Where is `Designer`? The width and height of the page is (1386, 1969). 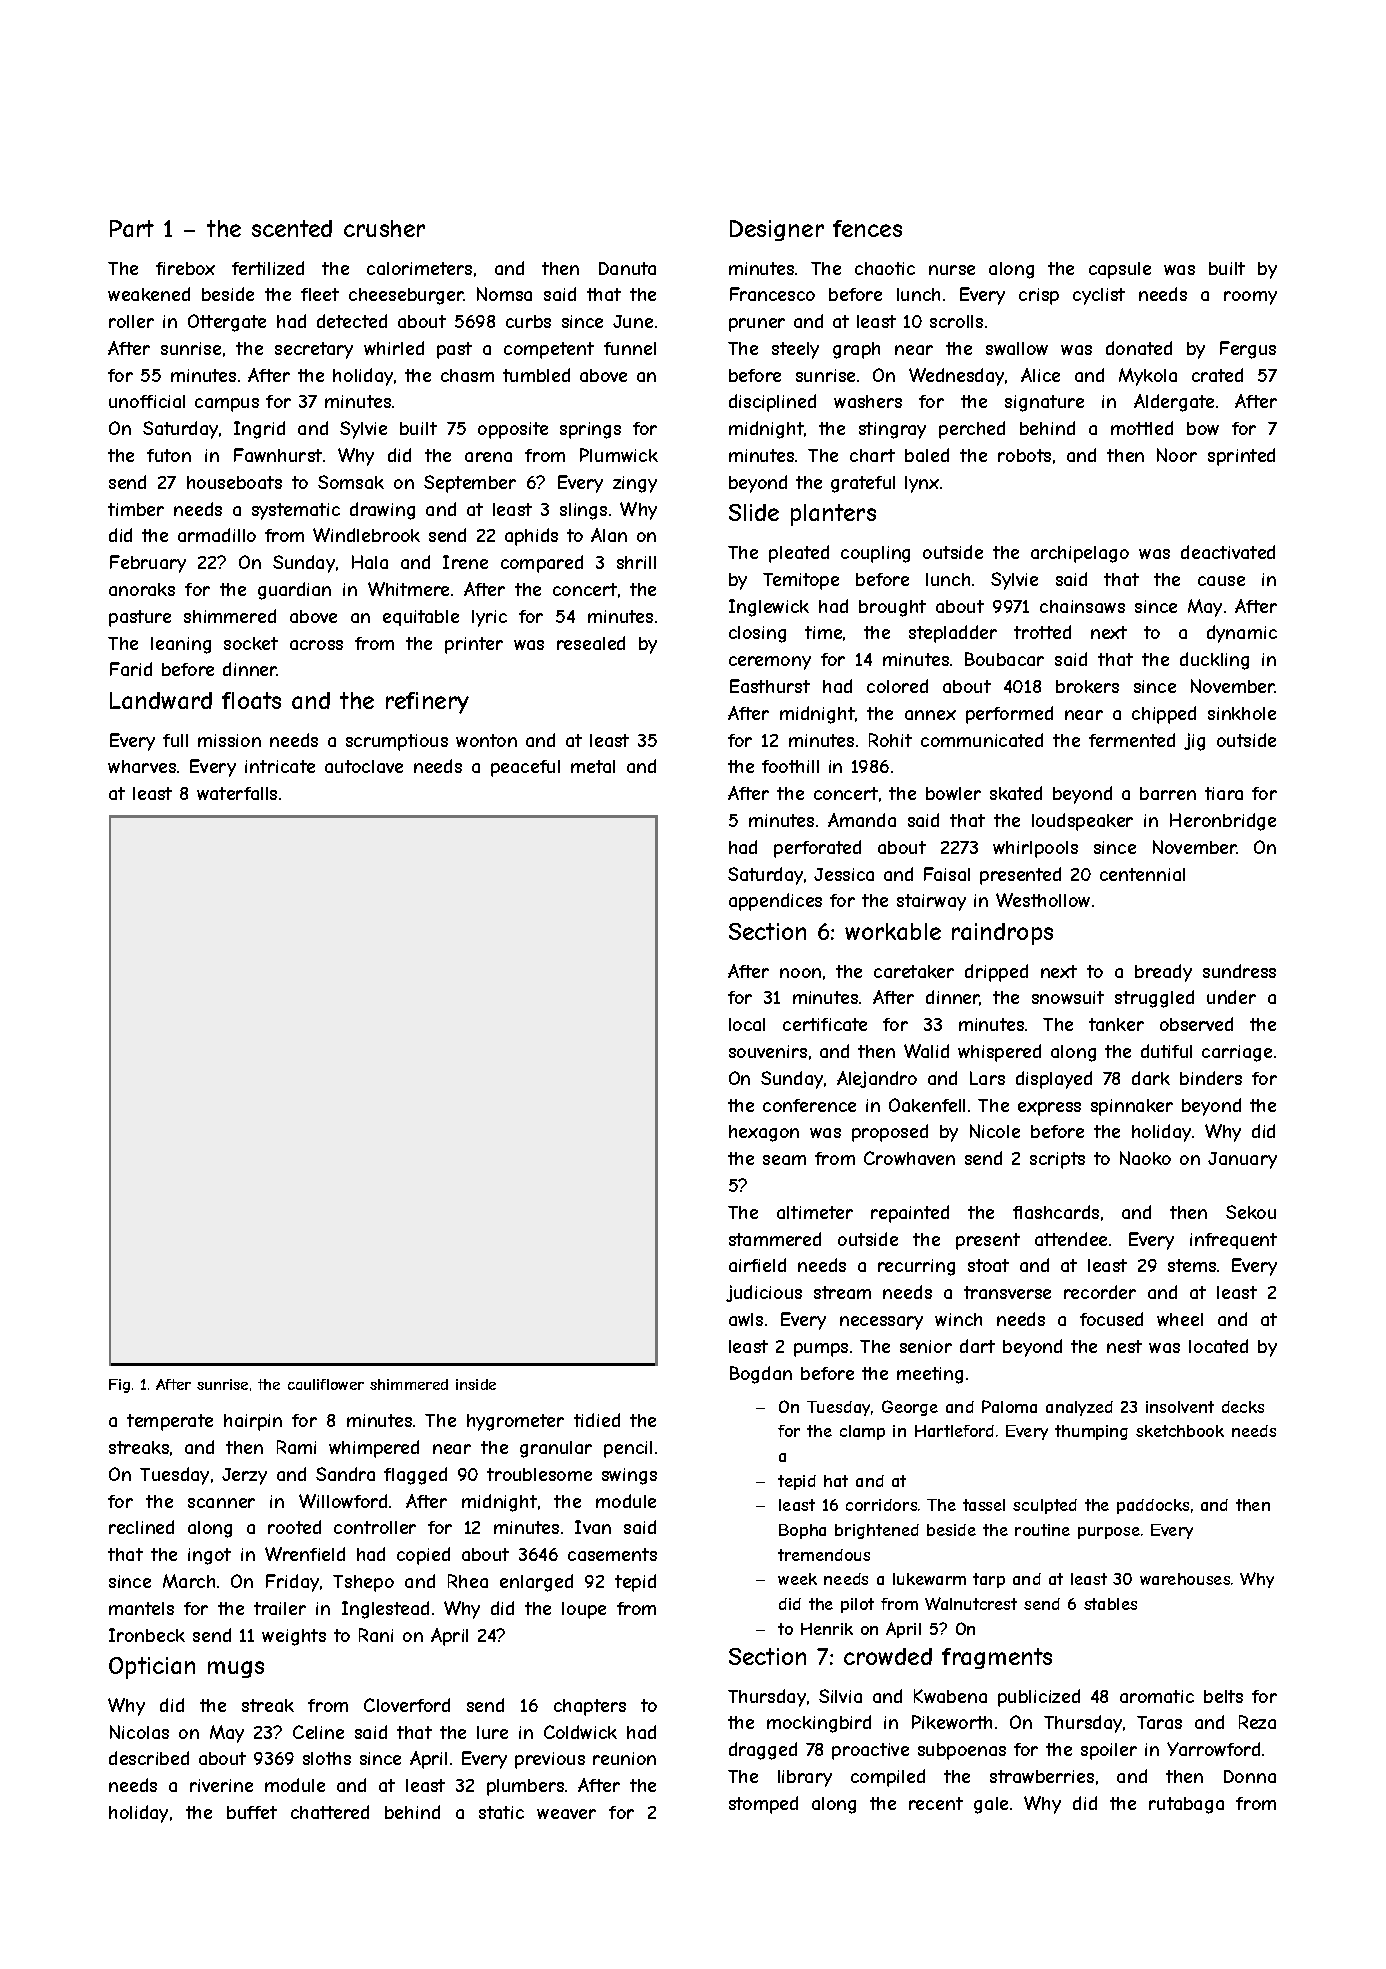 Designer is located at coordinates (777, 230).
